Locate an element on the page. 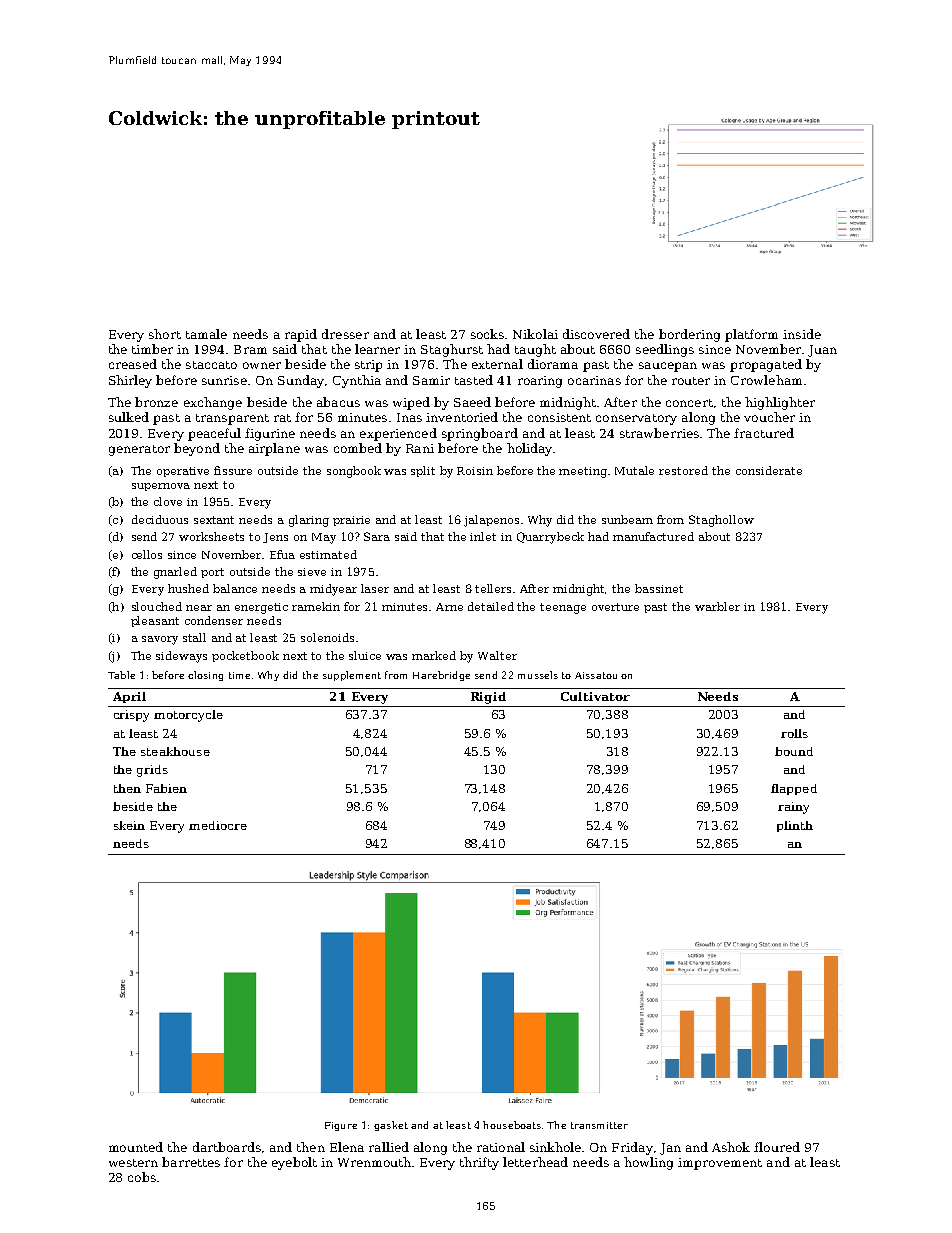  cobs is located at coordinates (142, 1177).
